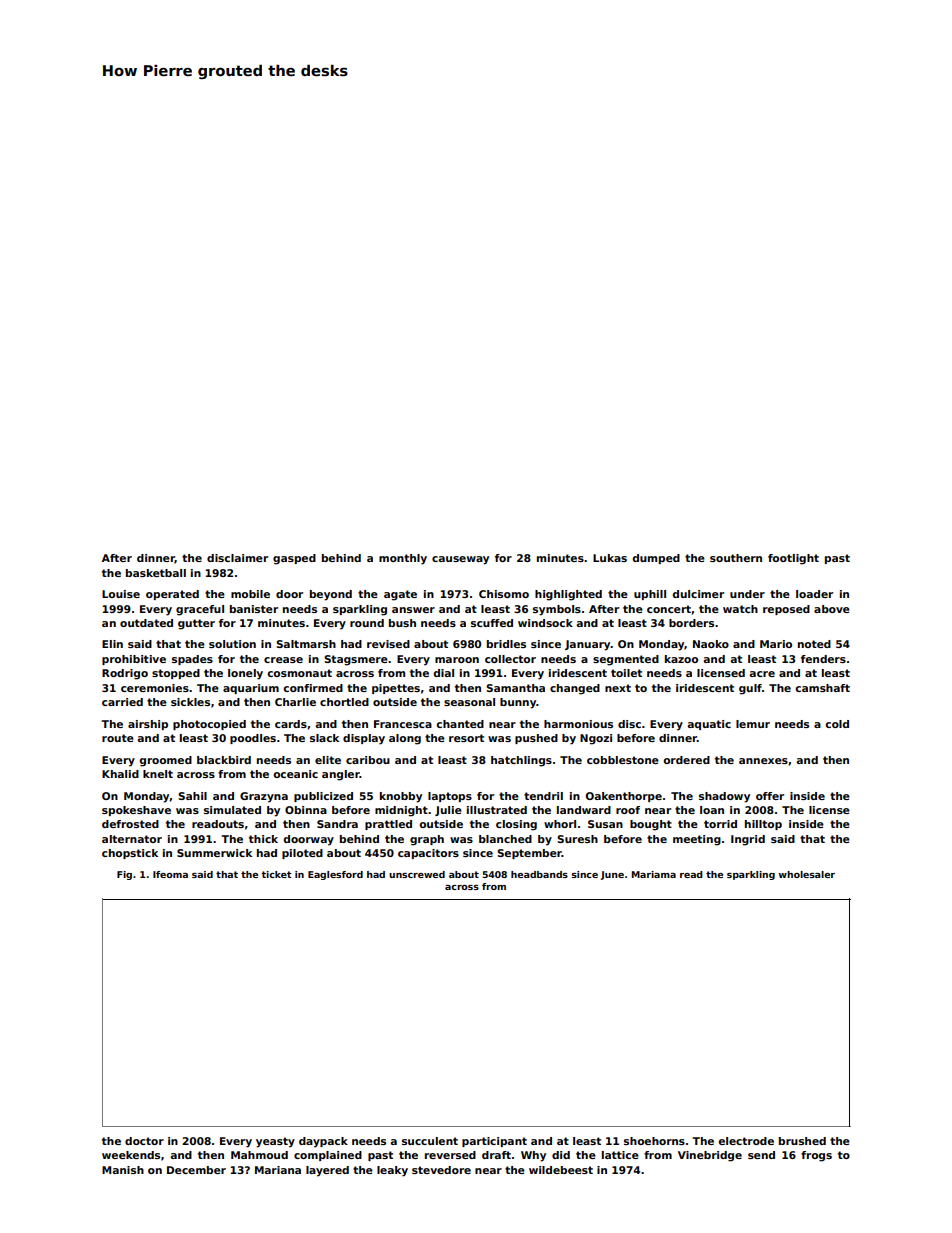 The width and height of the document is (952, 1233). Describe the element at coordinates (504, 594) in the document. I see `Chisomo` at that location.
